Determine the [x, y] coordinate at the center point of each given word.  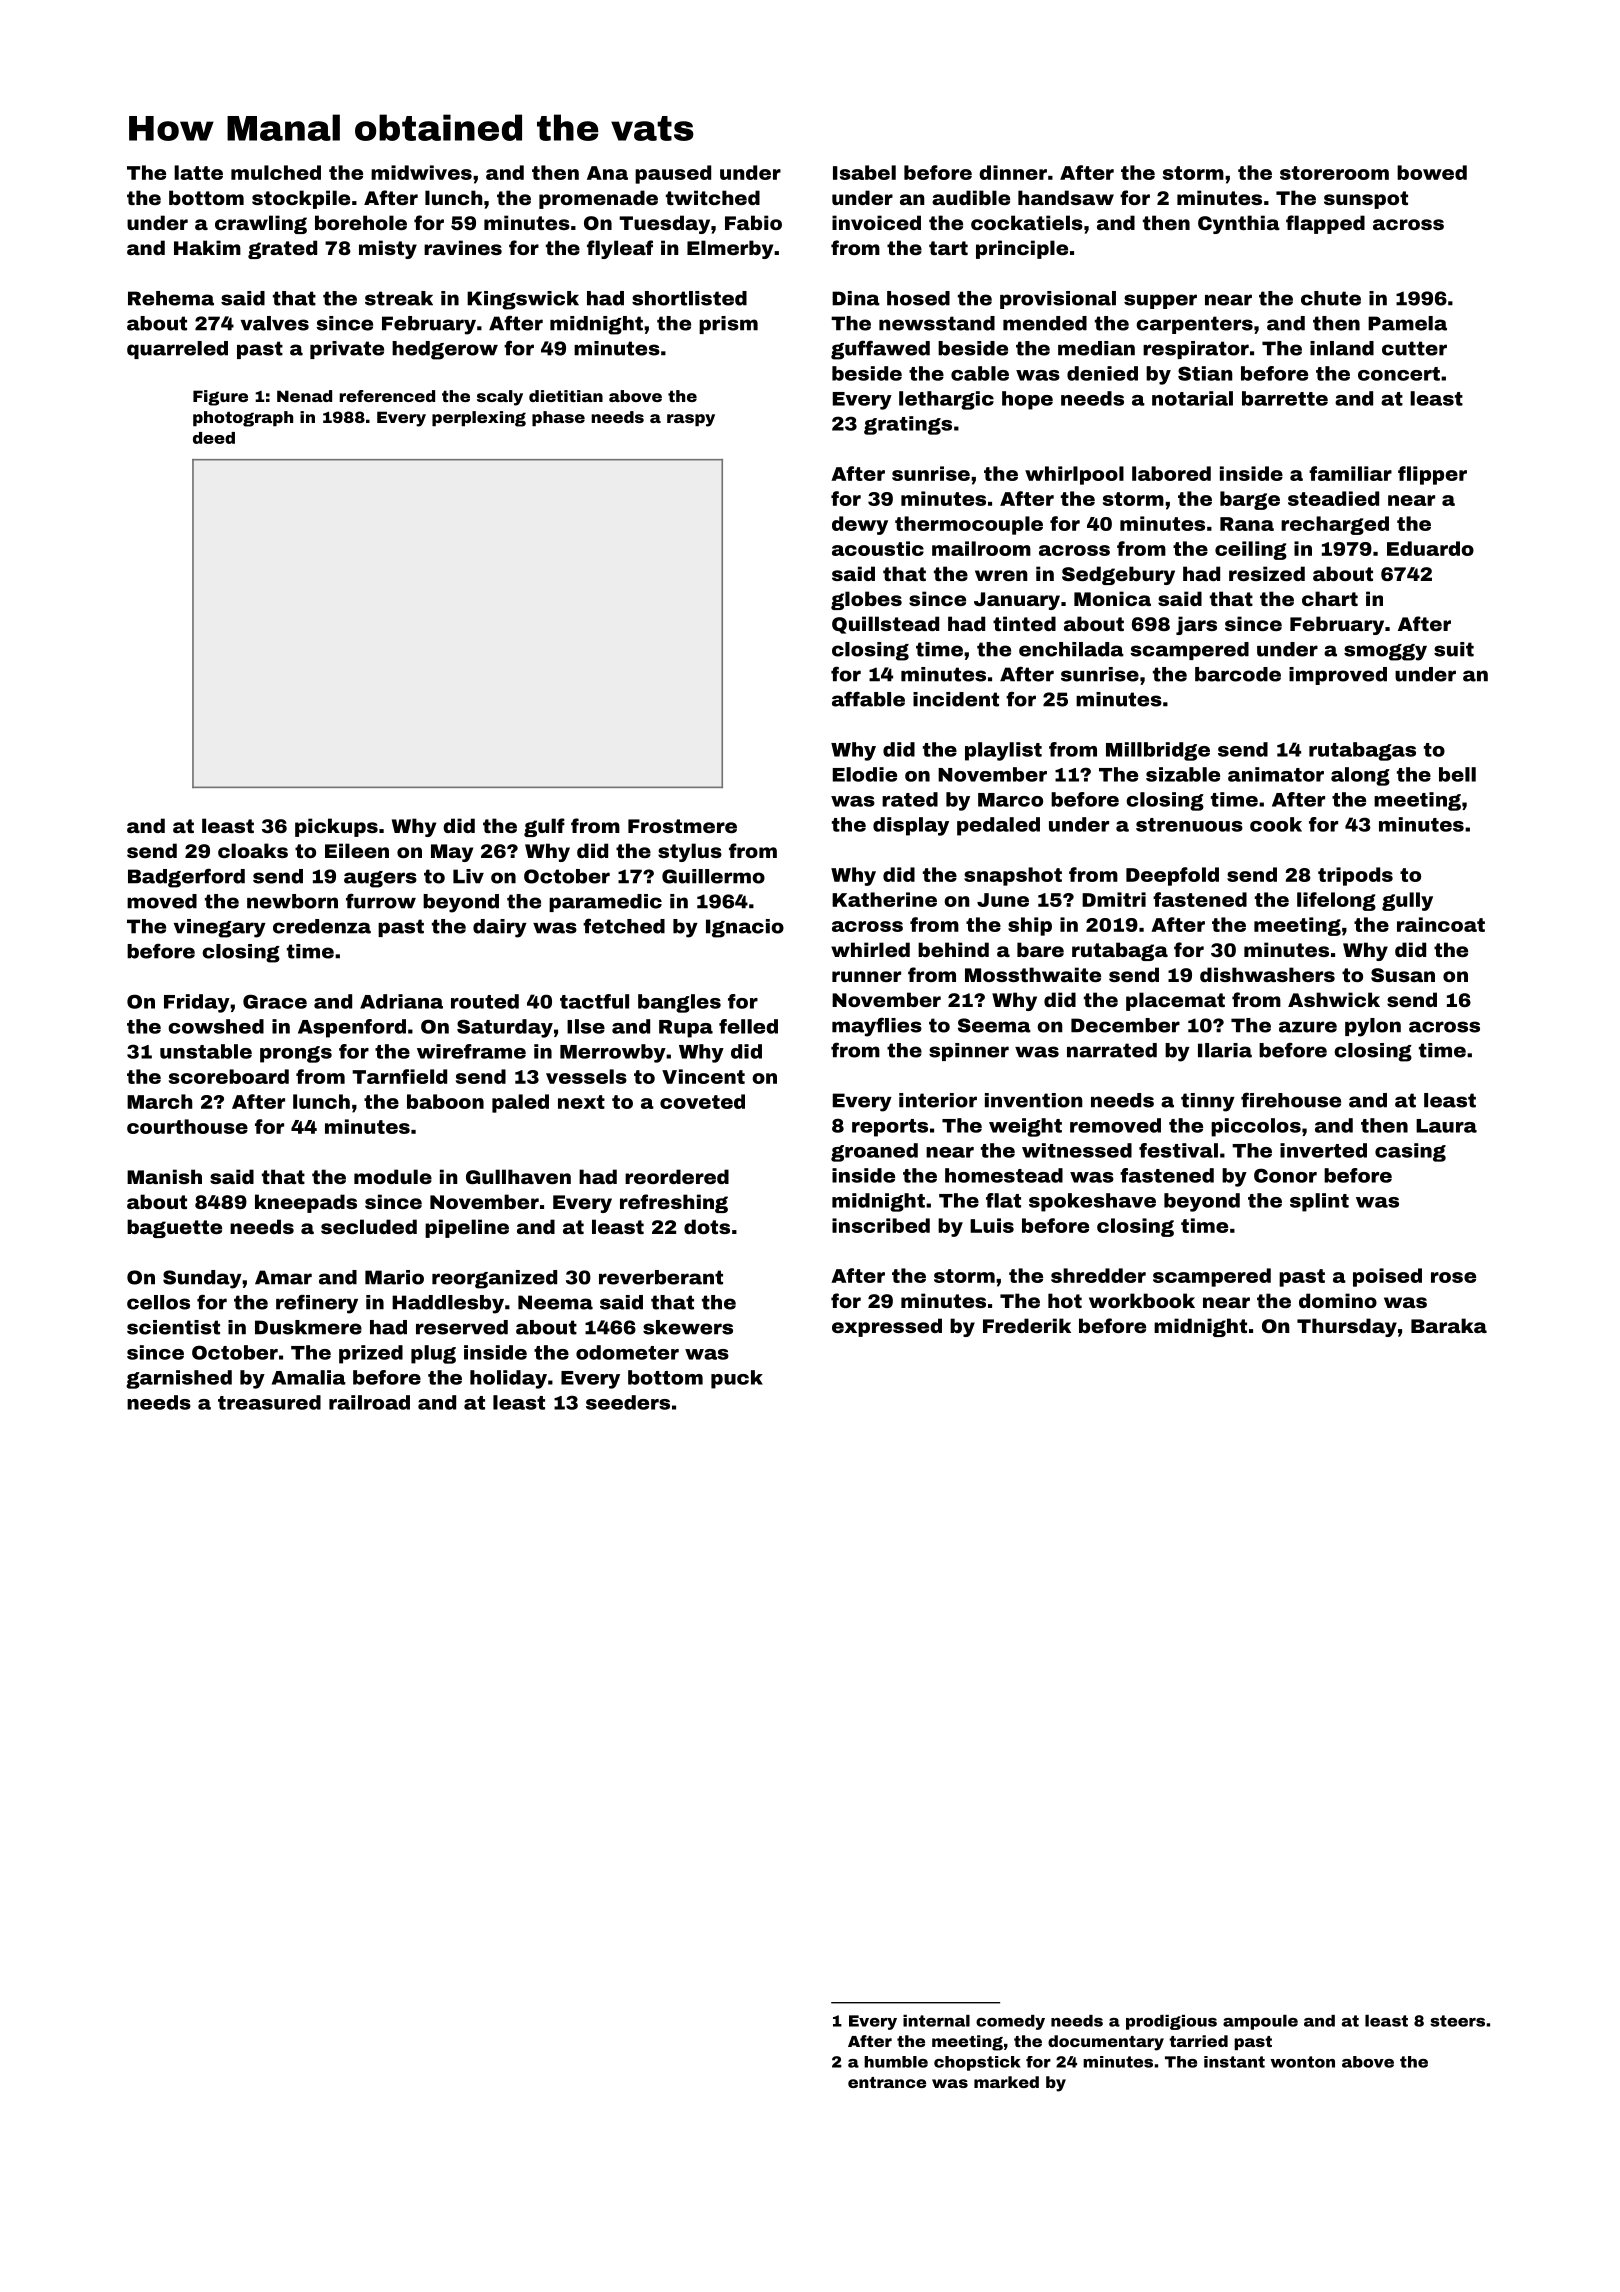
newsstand [937, 323]
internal [936, 2021]
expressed [887, 1327]
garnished [179, 1379]
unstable [206, 1051]
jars [1196, 625]
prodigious [1171, 2022]
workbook [1142, 1300]
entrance [887, 2082]
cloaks [253, 850]
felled [748, 1026]
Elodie [865, 774]
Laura [1446, 1126]
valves [275, 323]
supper [1160, 301]
